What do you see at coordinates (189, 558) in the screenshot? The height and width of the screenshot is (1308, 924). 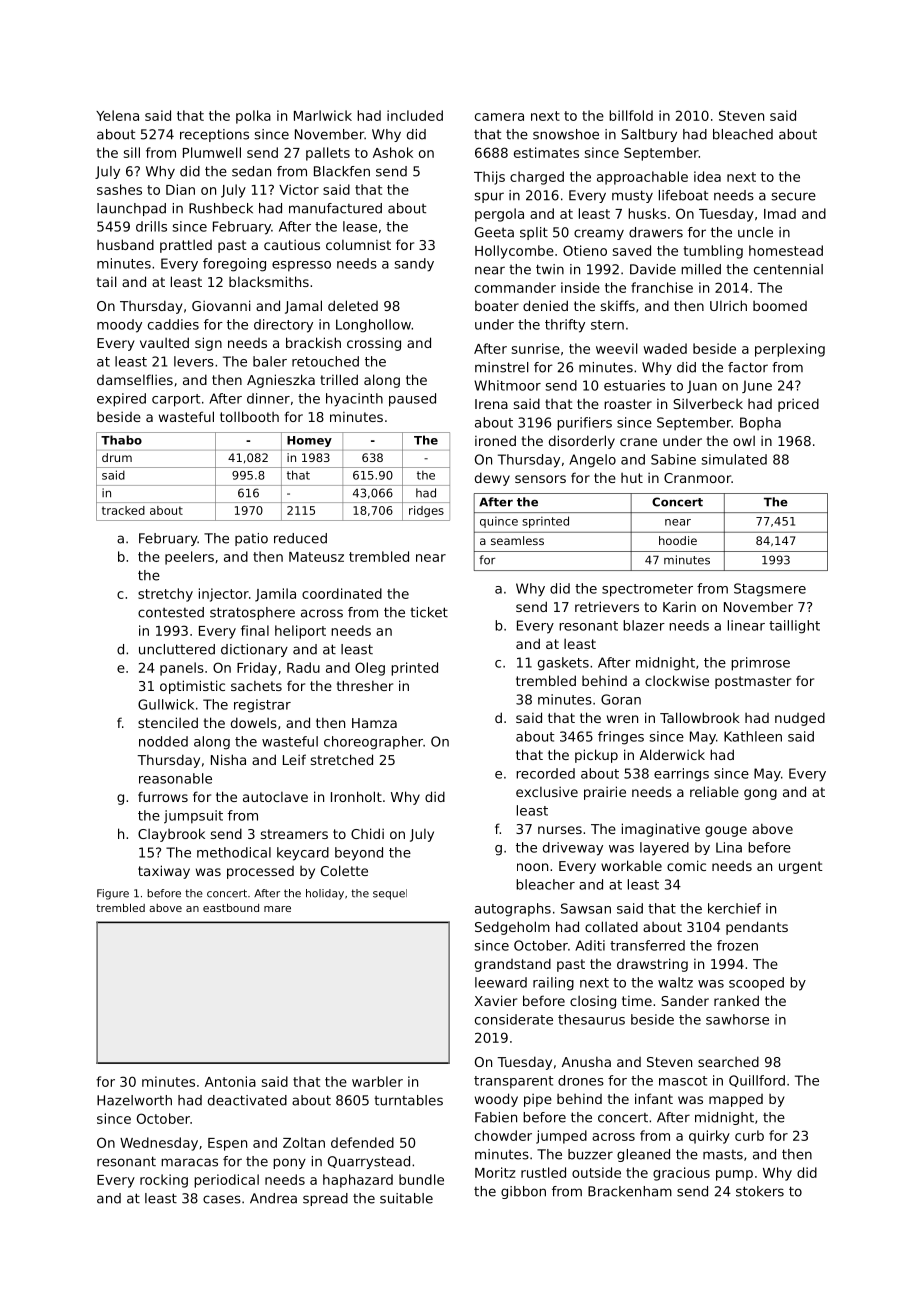 I see `peelers` at bounding box center [189, 558].
